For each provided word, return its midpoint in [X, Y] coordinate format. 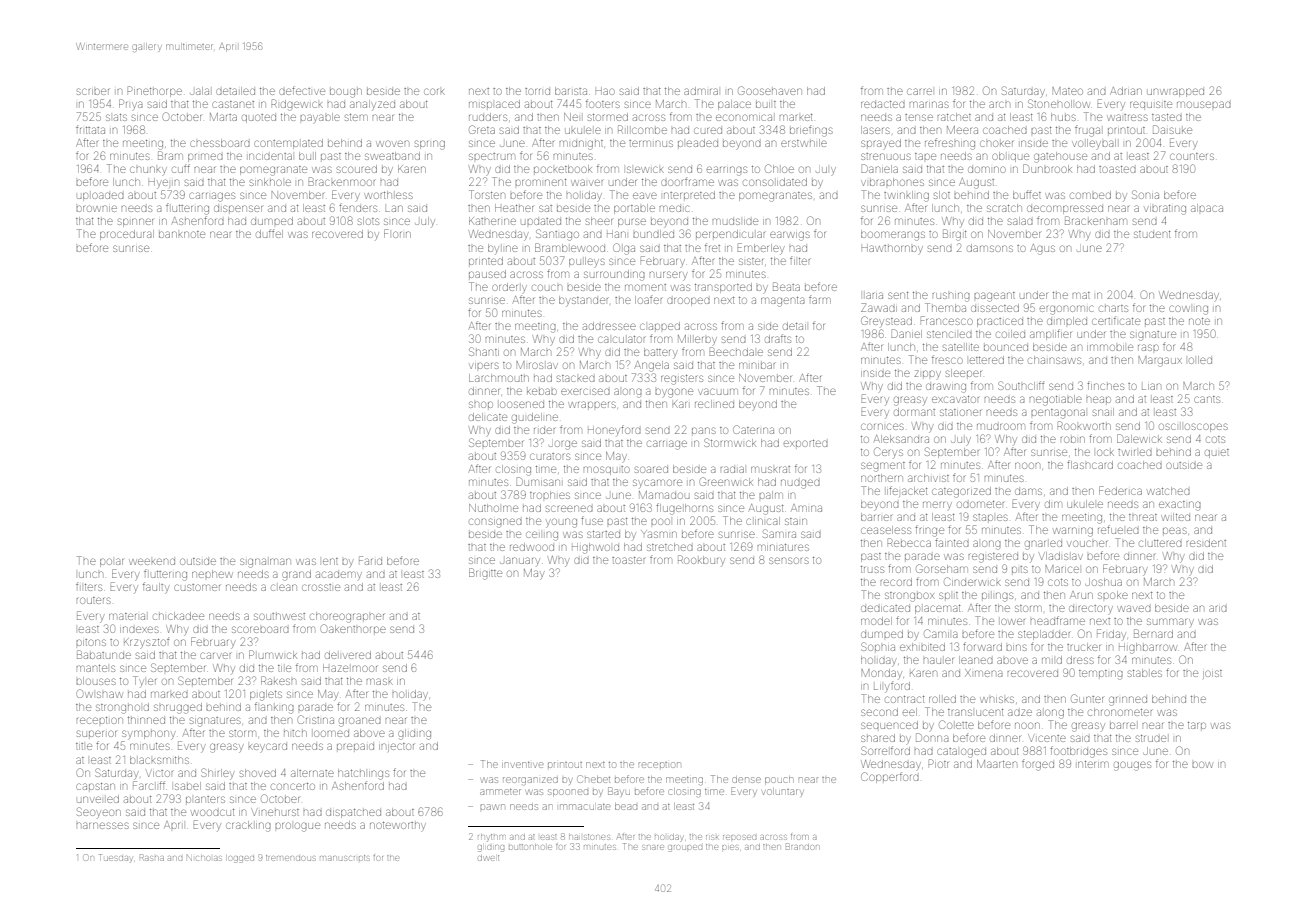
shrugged [178, 708]
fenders [358, 207]
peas [1175, 530]
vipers [484, 365]
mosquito [607, 470]
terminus [651, 143]
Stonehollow [1059, 103]
